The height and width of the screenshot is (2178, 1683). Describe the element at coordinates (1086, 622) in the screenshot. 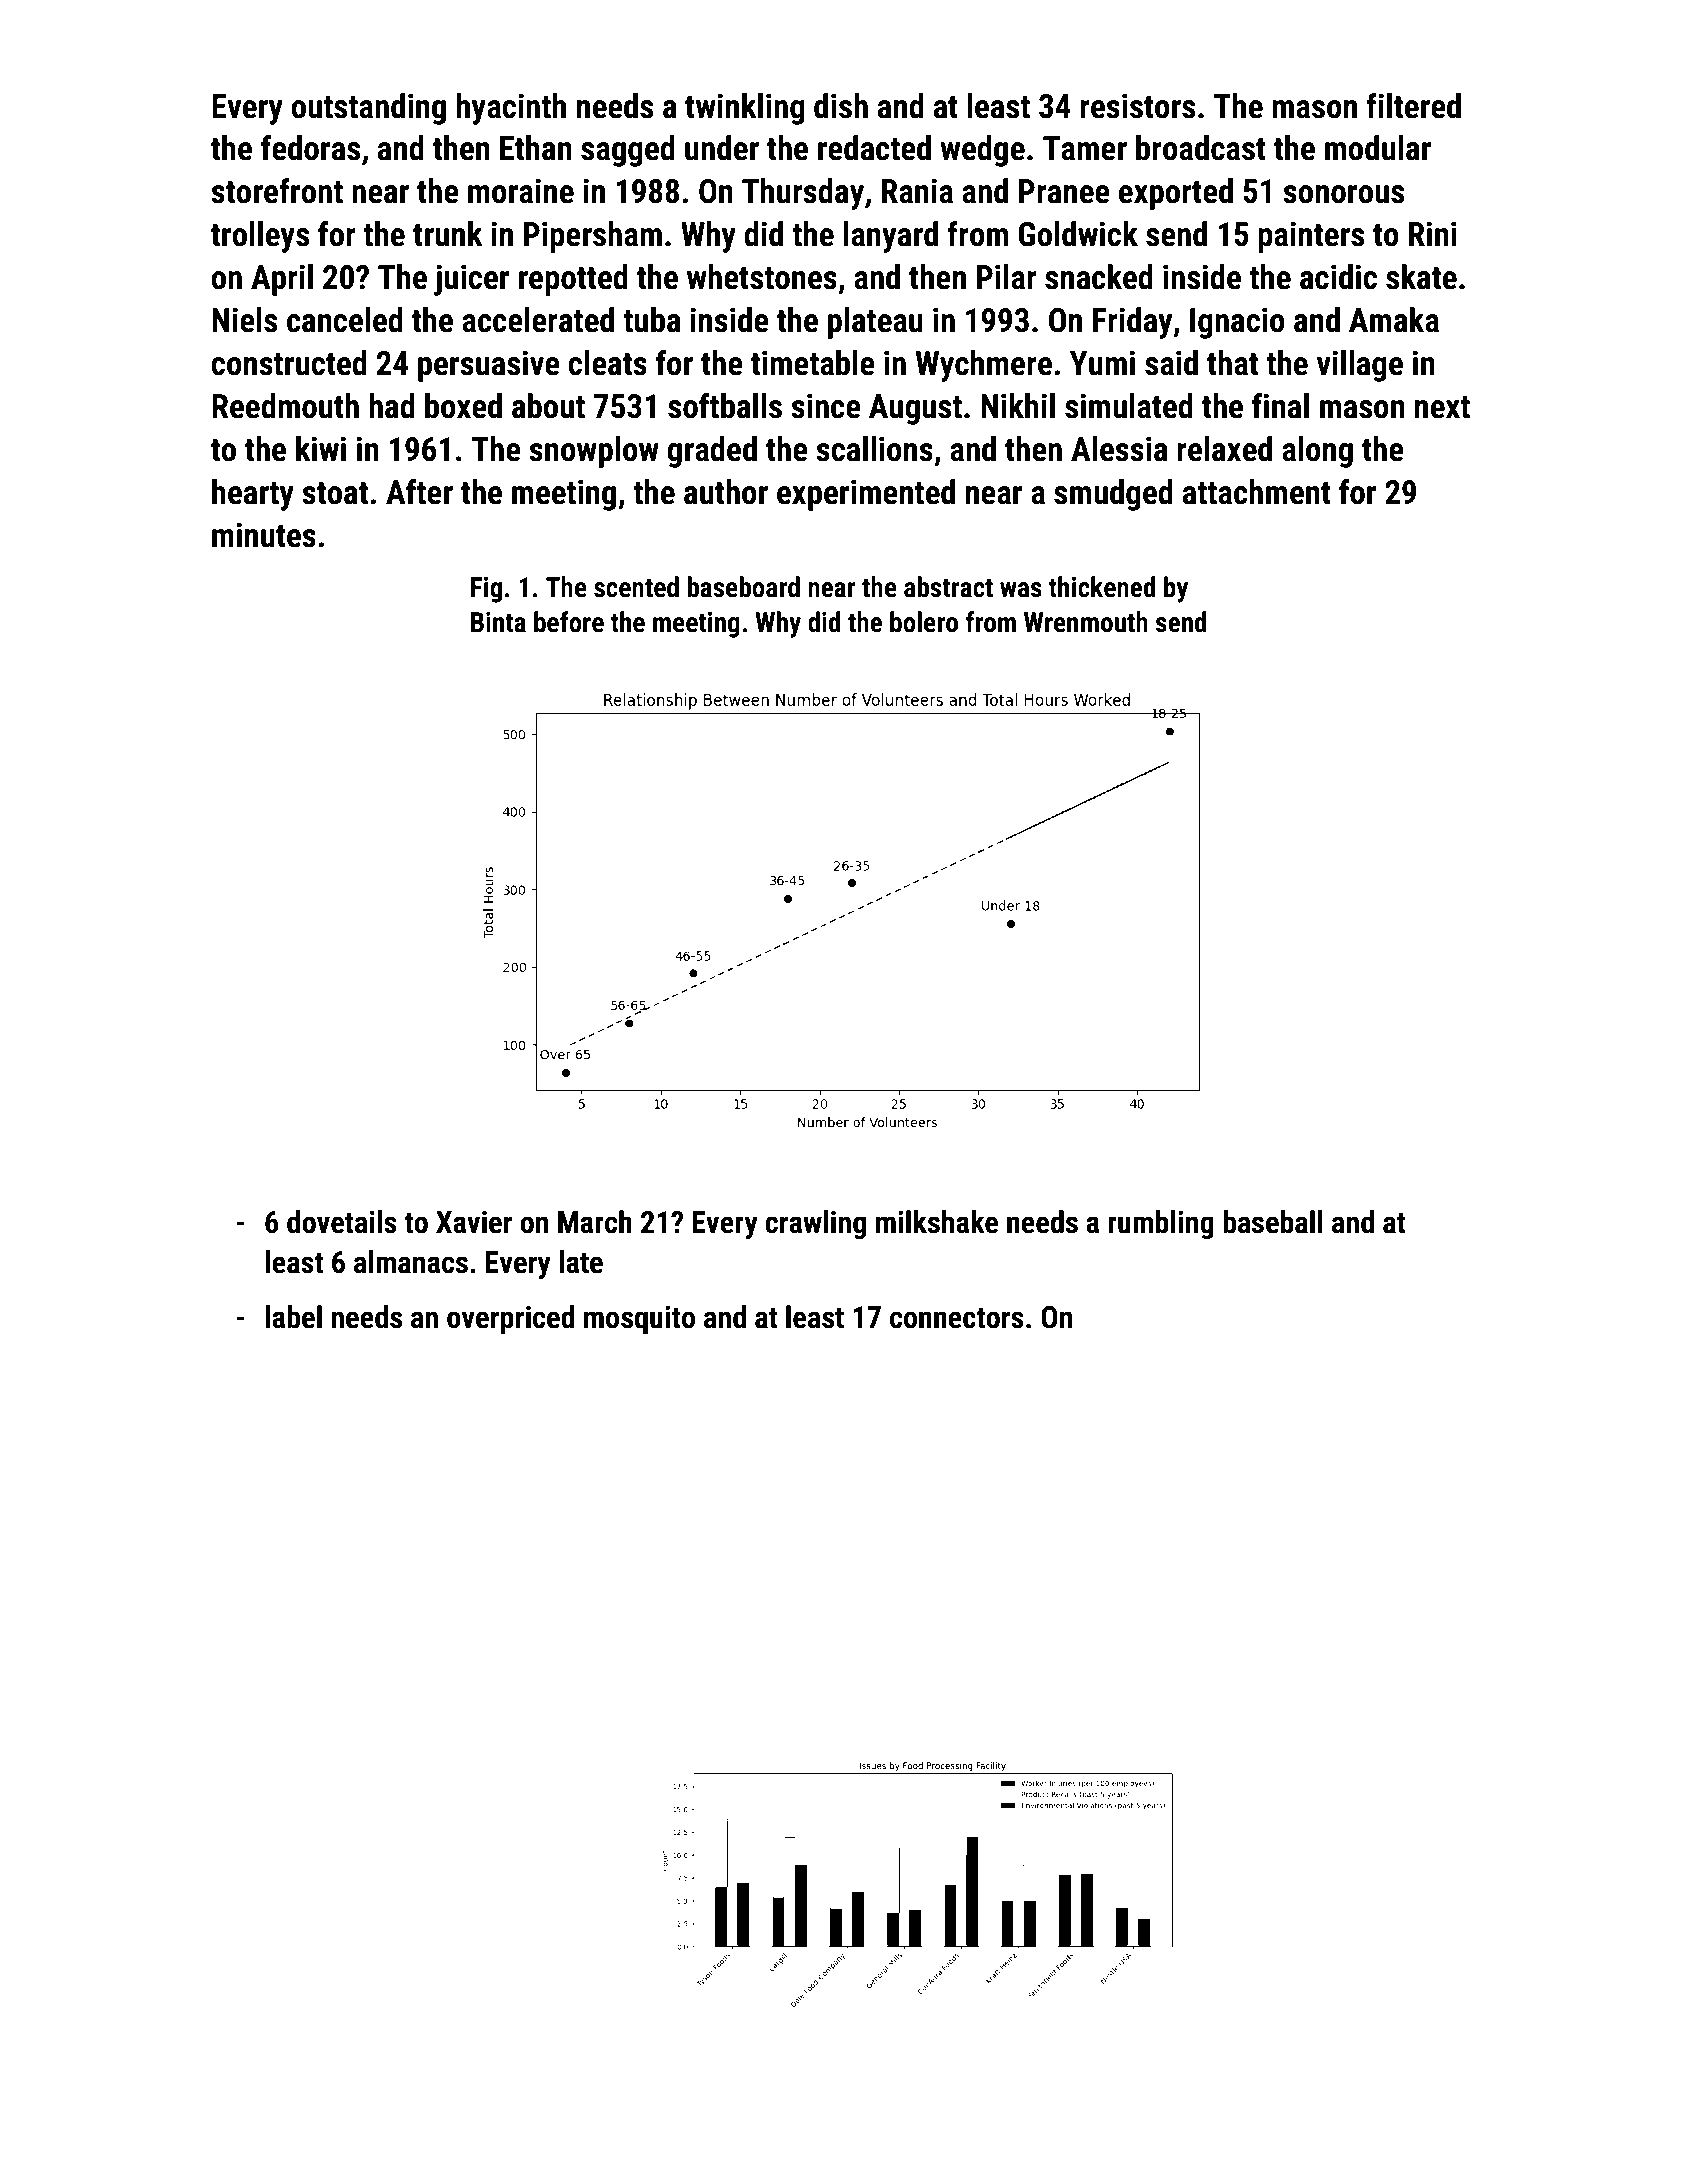

I see `Wrenmouth` at that location.
